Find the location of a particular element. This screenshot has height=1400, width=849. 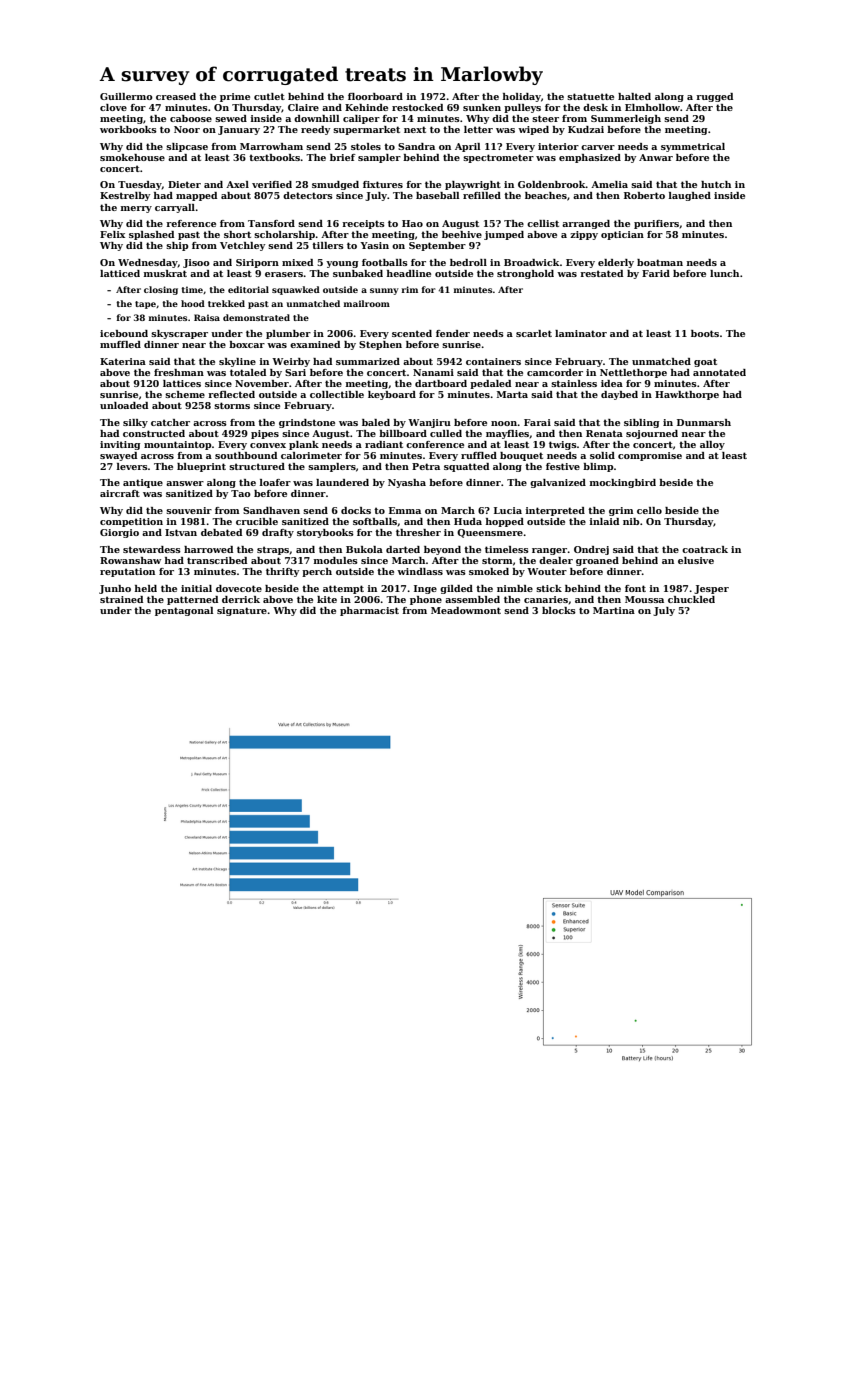

Meadowmont is located at coordinates (466, 610).
